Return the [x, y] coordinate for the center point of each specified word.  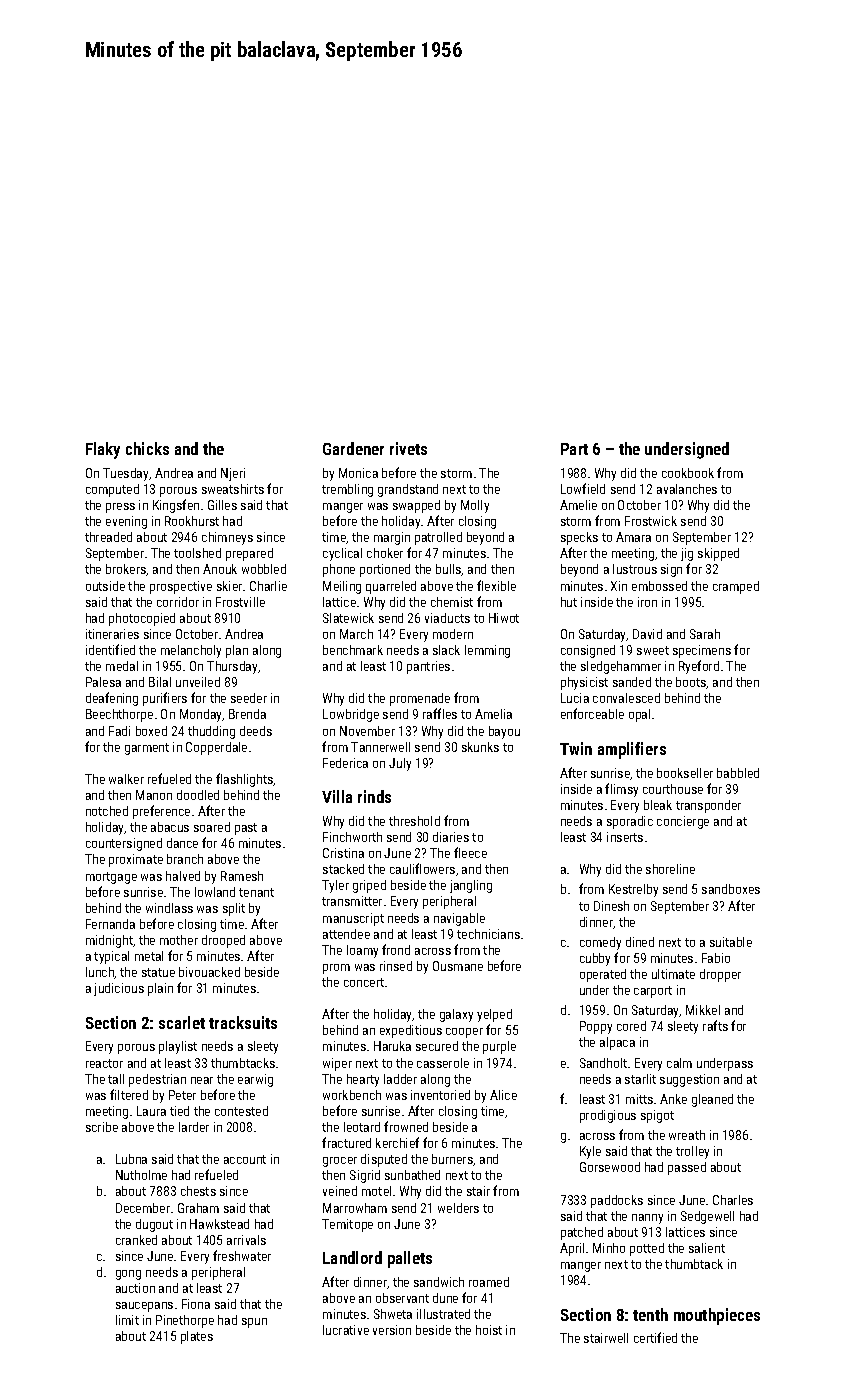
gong [128, 1275]
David [647, 634]
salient [707, 1248]
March [356, 634]
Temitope [347, 1225]
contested [241, 1111]
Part [574, 449]
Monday [201, 715]
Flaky [103, 450]
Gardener [353, 448]
